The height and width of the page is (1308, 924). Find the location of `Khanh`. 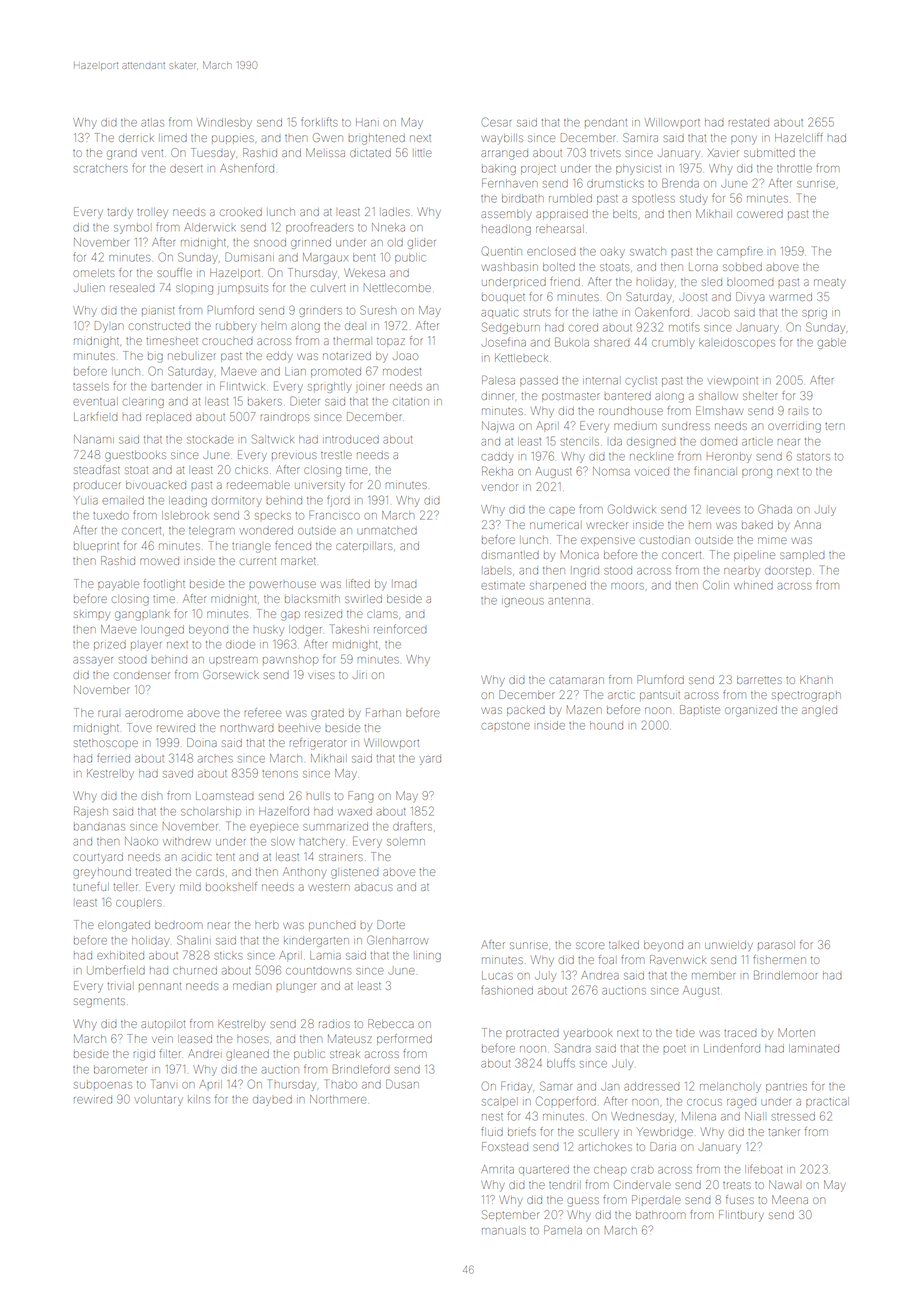

Khanh is located at coordinates (816, 680).
